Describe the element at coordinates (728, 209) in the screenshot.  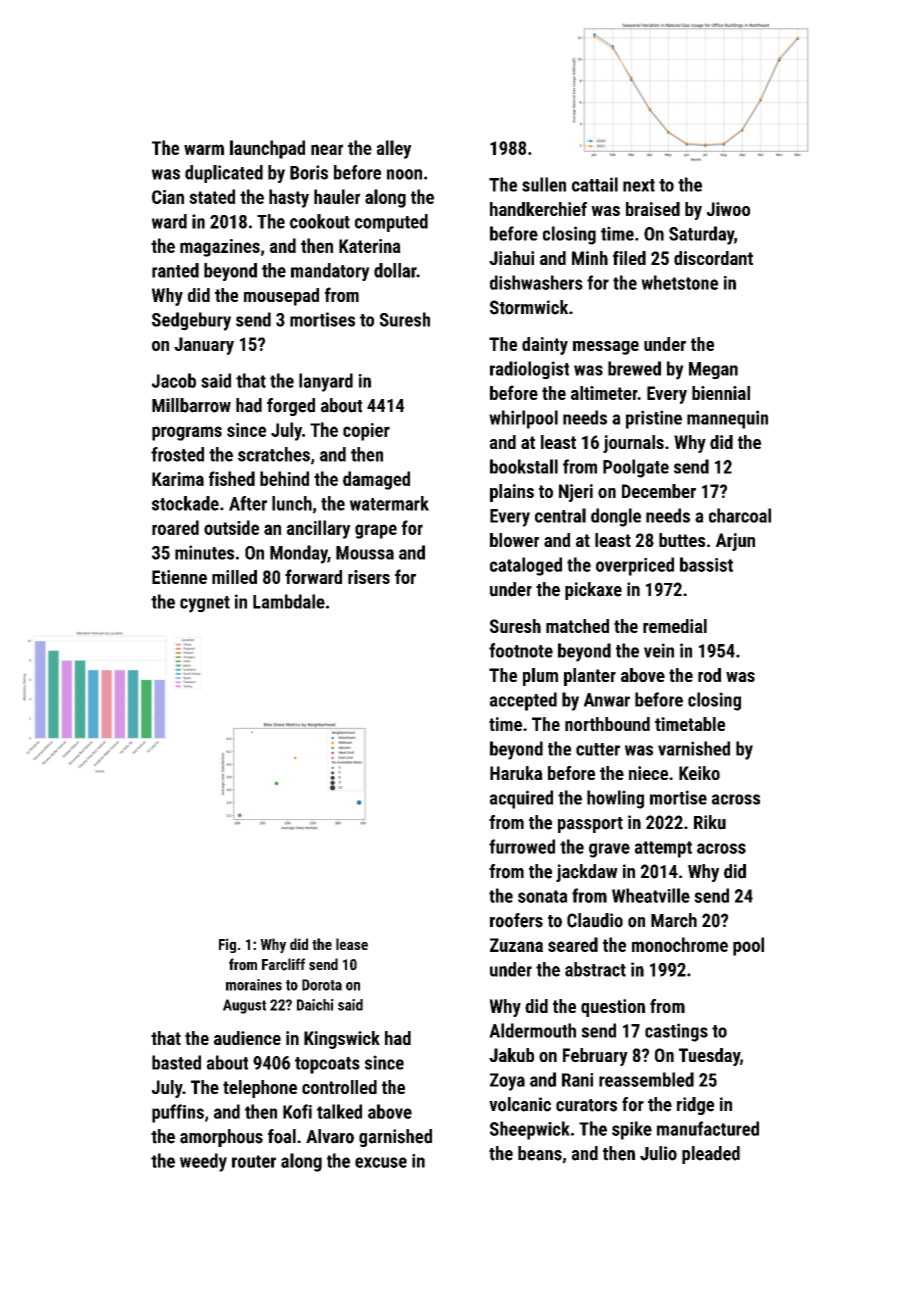
I see `Jiwoo` at that location.
